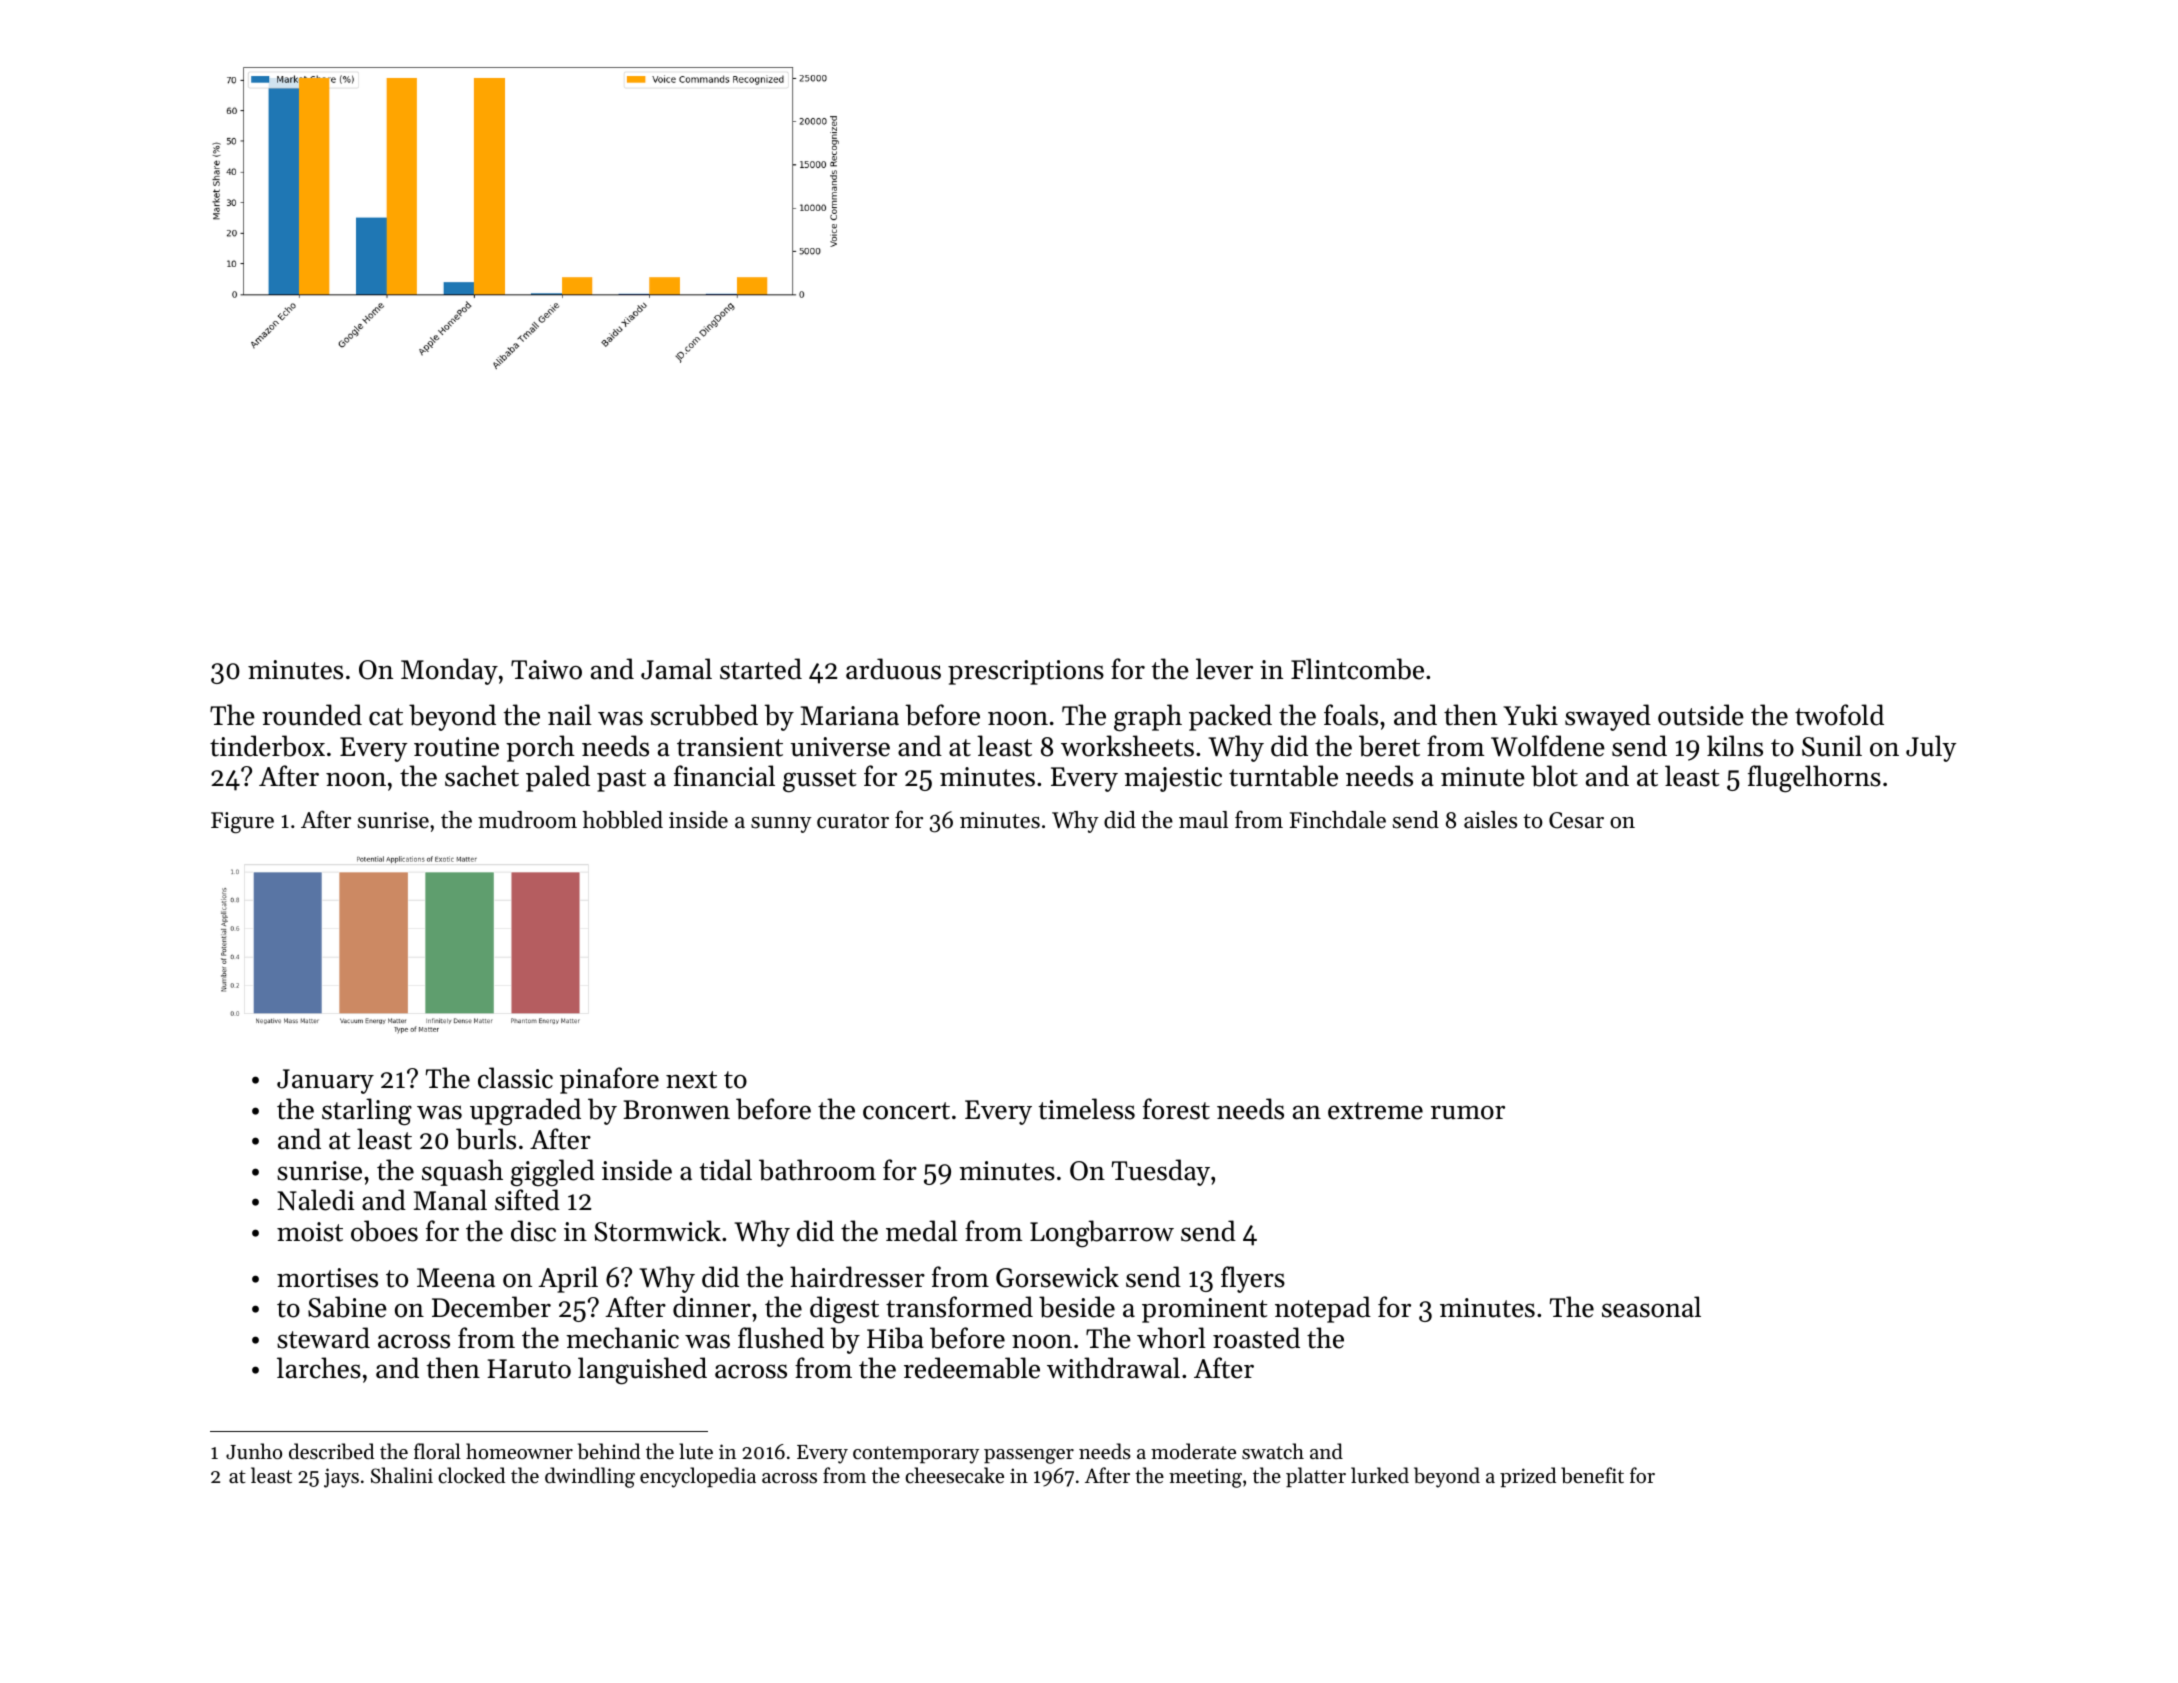 The image size is (2178, 1683). I want to click on nail, so click(570, 715).
